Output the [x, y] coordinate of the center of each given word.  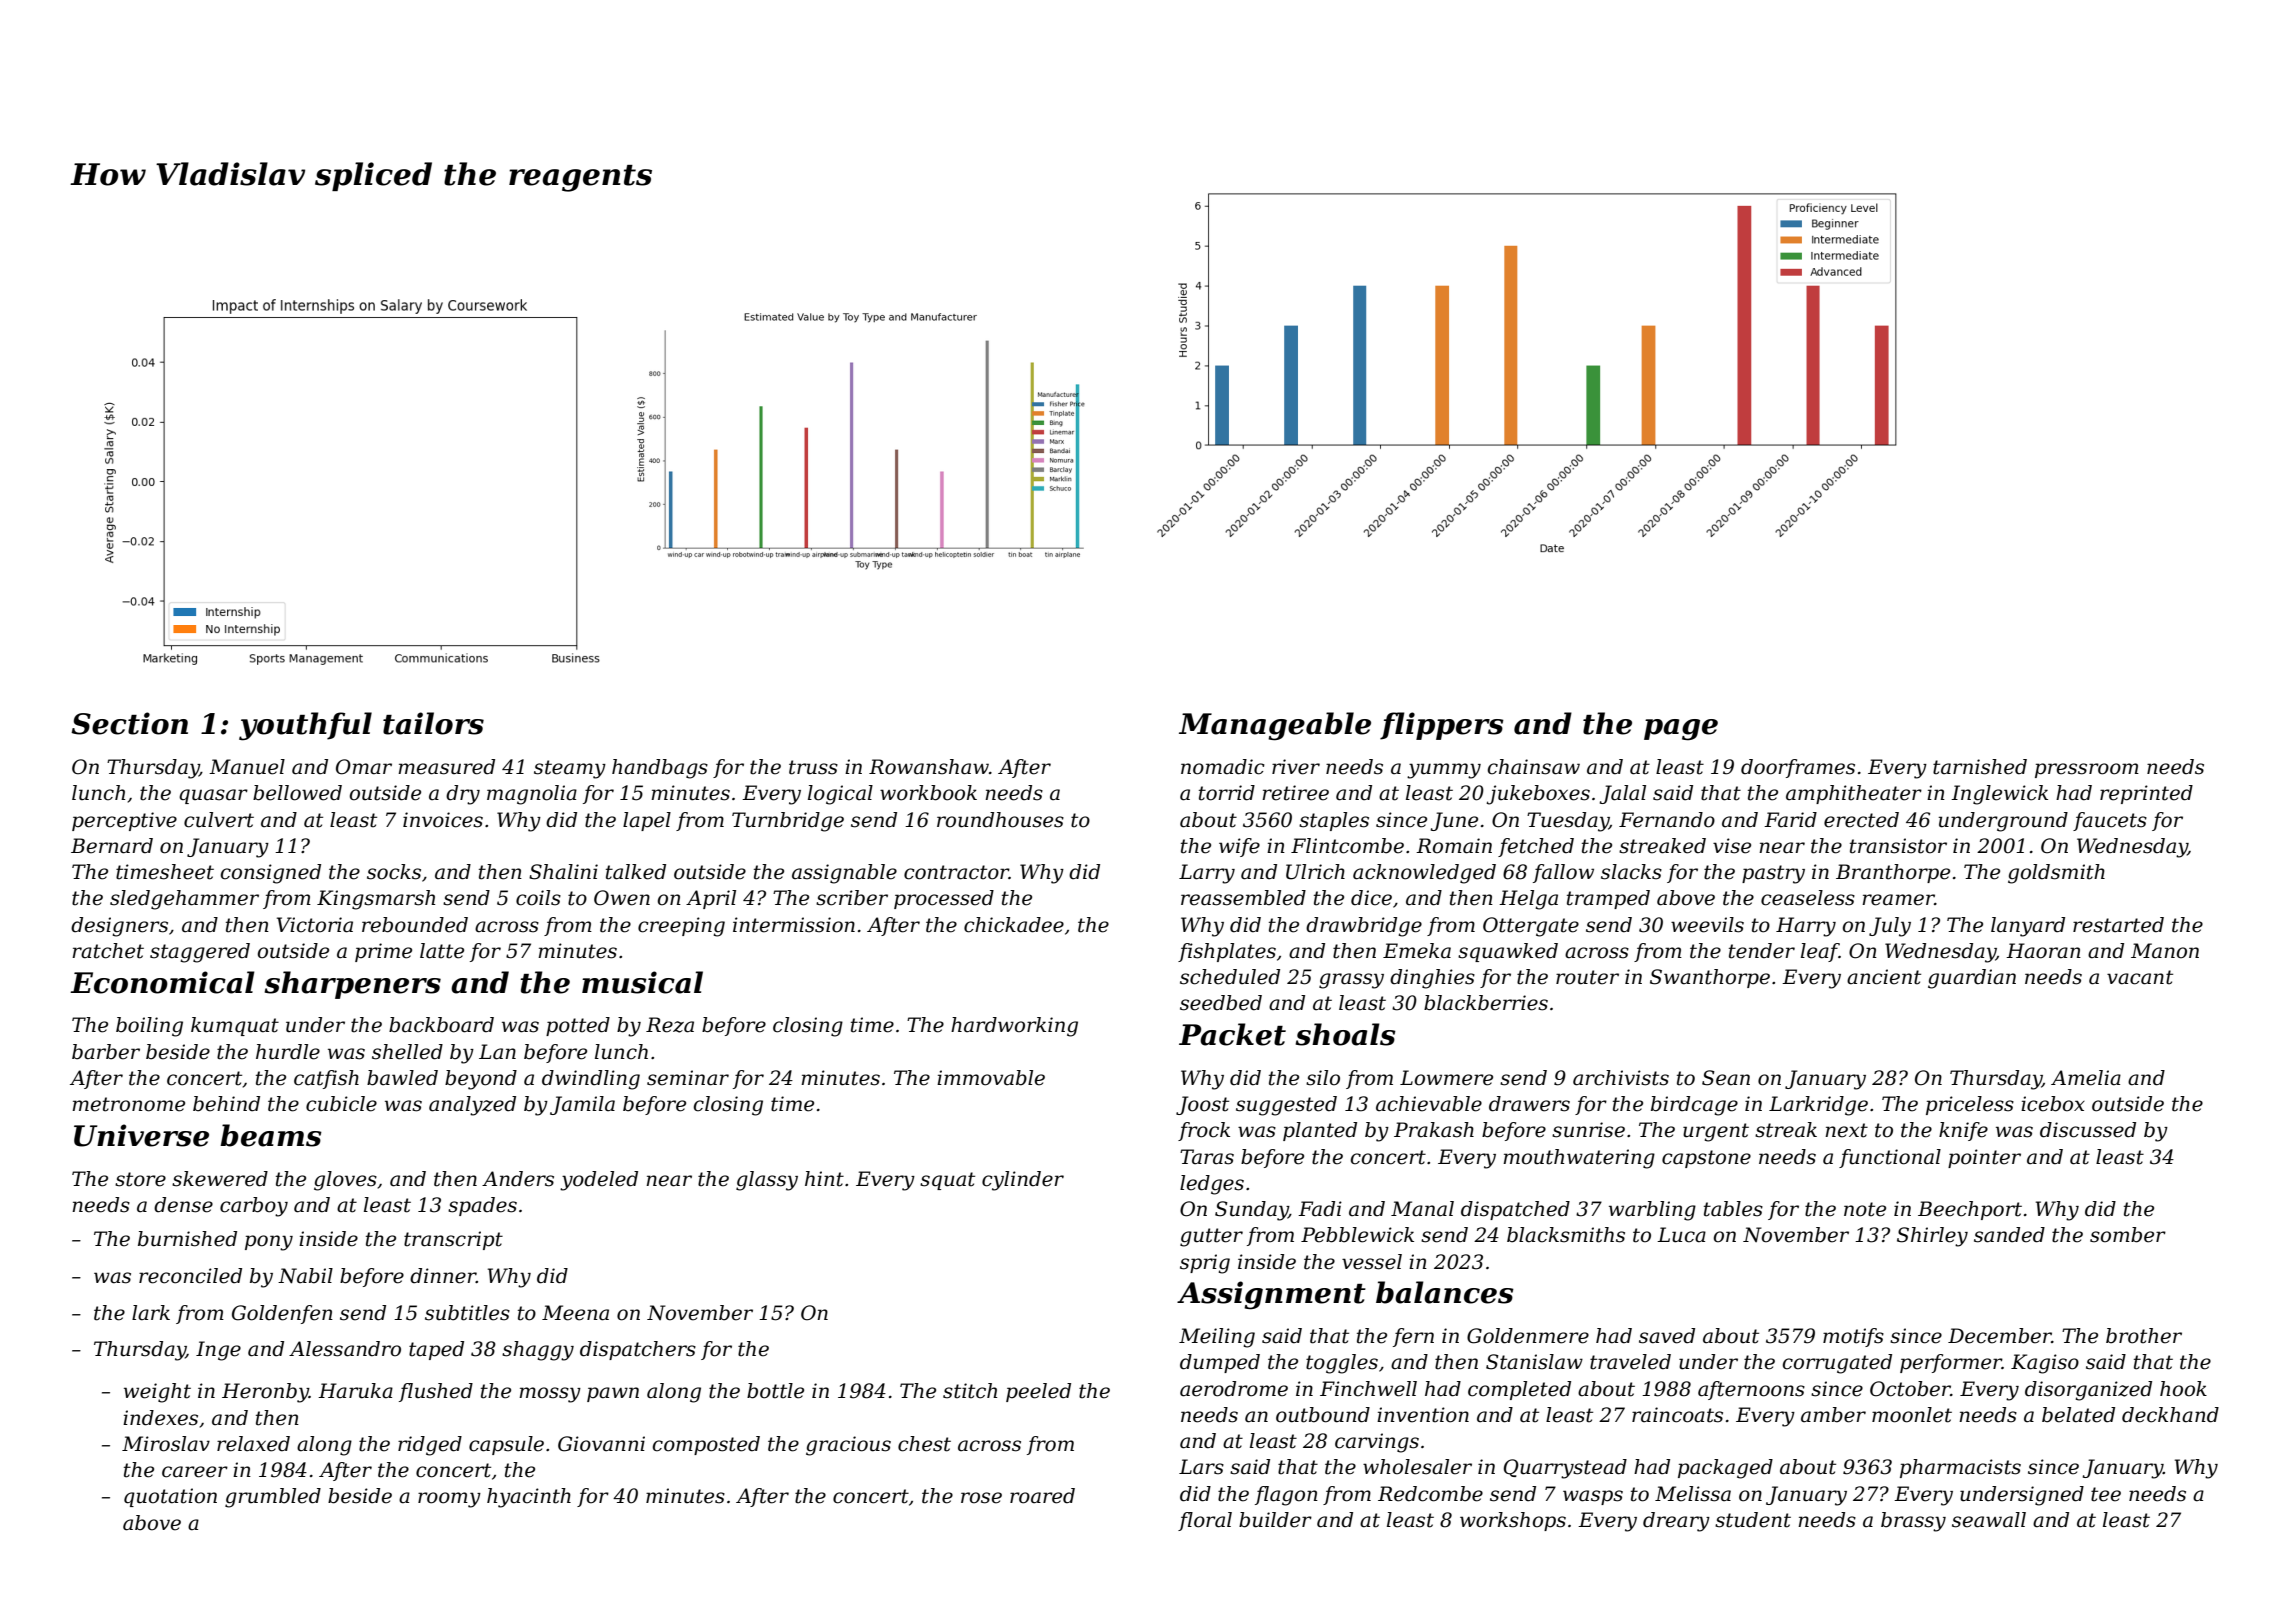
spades [482, 1206]
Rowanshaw [929, 767]
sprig [1205, 1264]
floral [1205, 1521]
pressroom [2087, 770]
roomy [449, 1500]
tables [1733, 1209]
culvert [219, 820]
